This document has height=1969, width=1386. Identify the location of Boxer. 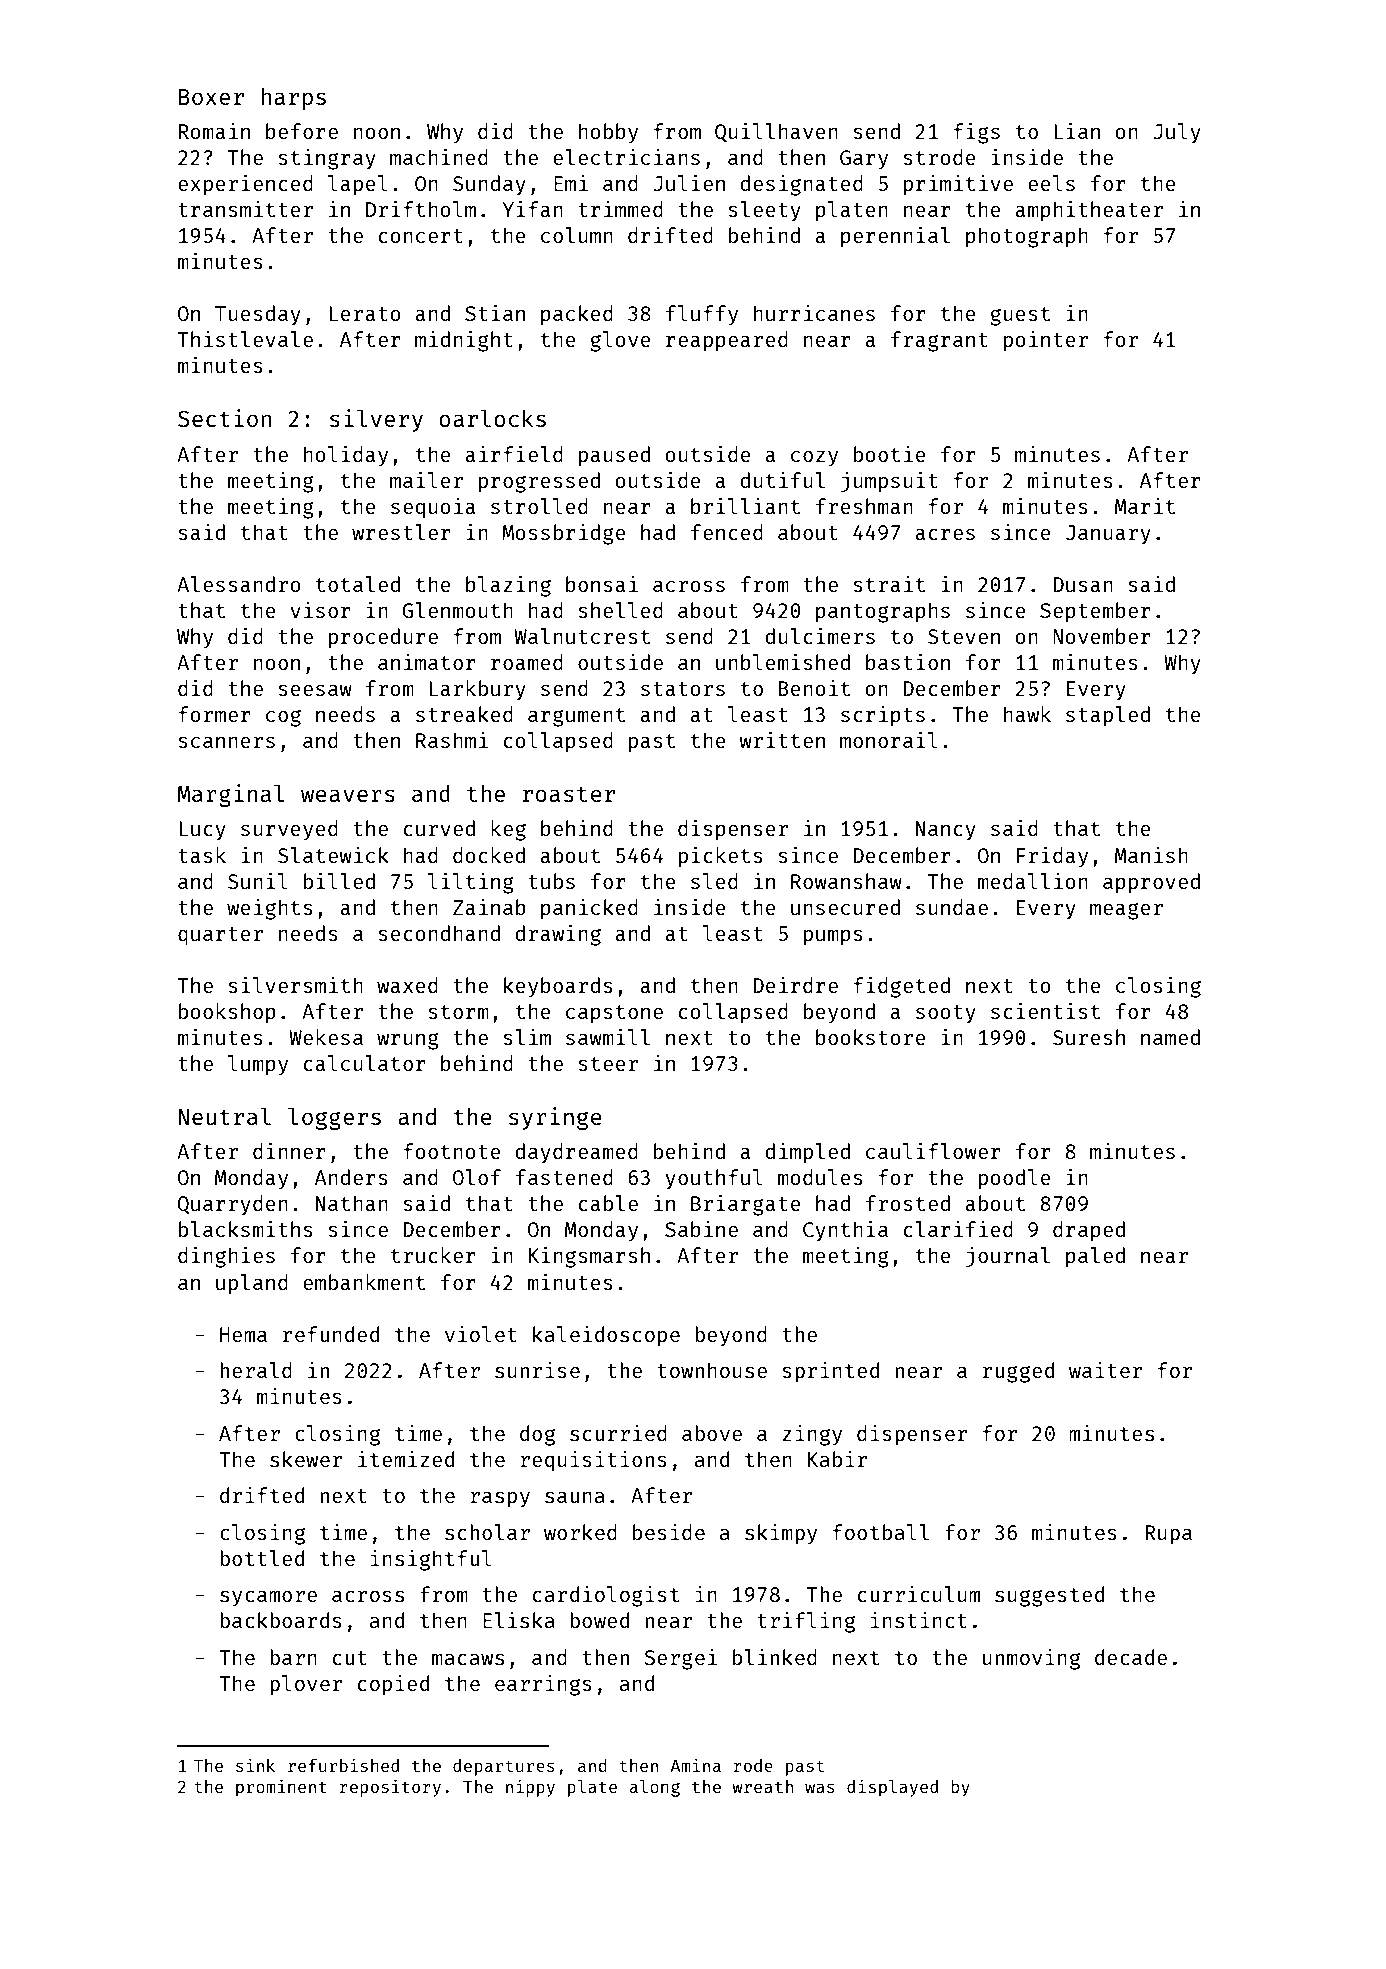
(211, 97).
